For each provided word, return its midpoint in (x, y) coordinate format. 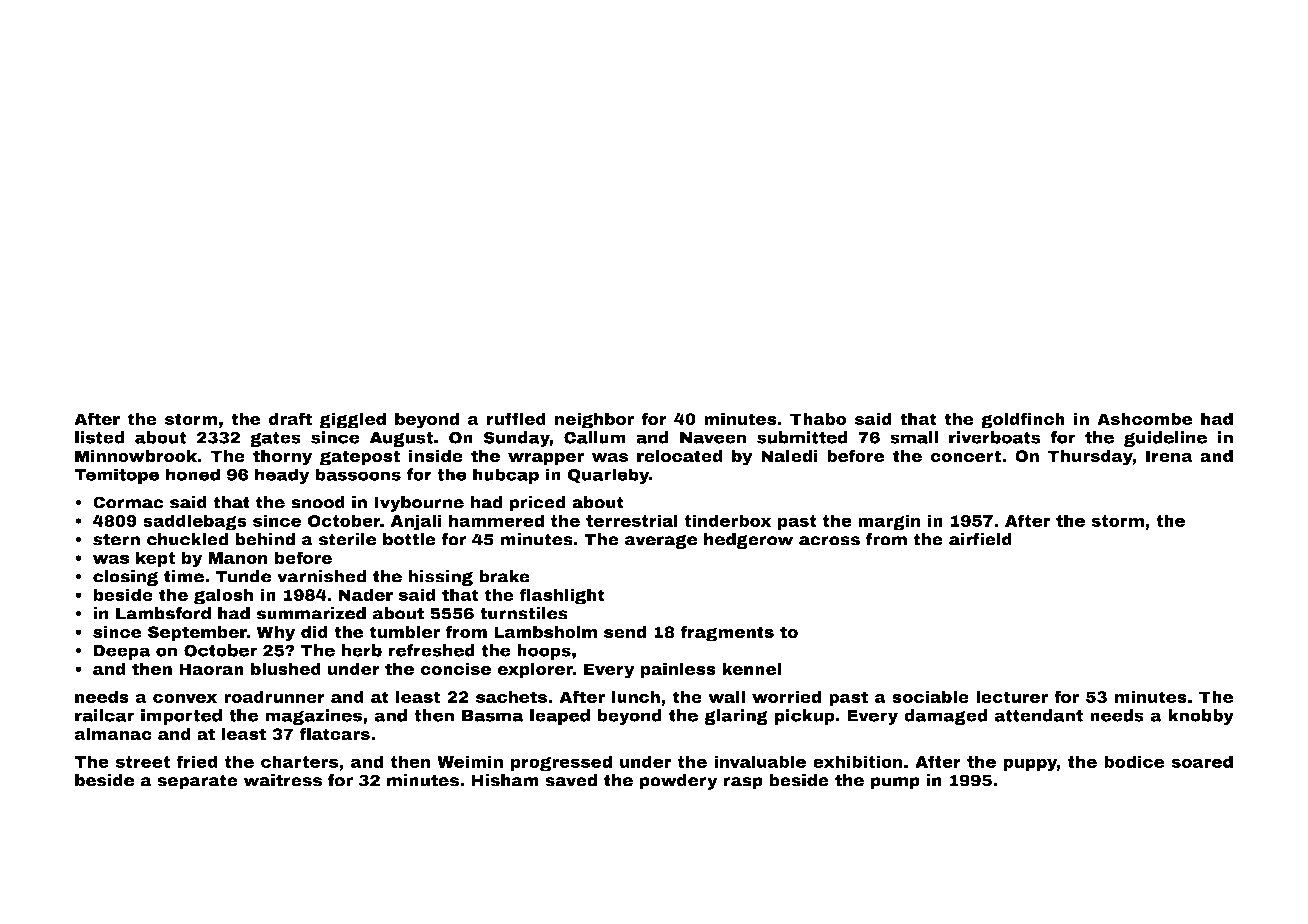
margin (889, 522)
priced (537, 504)
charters (299, 761)
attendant (1038, 715)
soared (1202, 761)
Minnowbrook (136, 456)
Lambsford (163, 613)
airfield (980, 539)
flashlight (562, 596)
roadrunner (274, 696)
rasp (743, 783)
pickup (805, 717)
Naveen (713, 438)
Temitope (116, 476)
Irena (1169, 456)
